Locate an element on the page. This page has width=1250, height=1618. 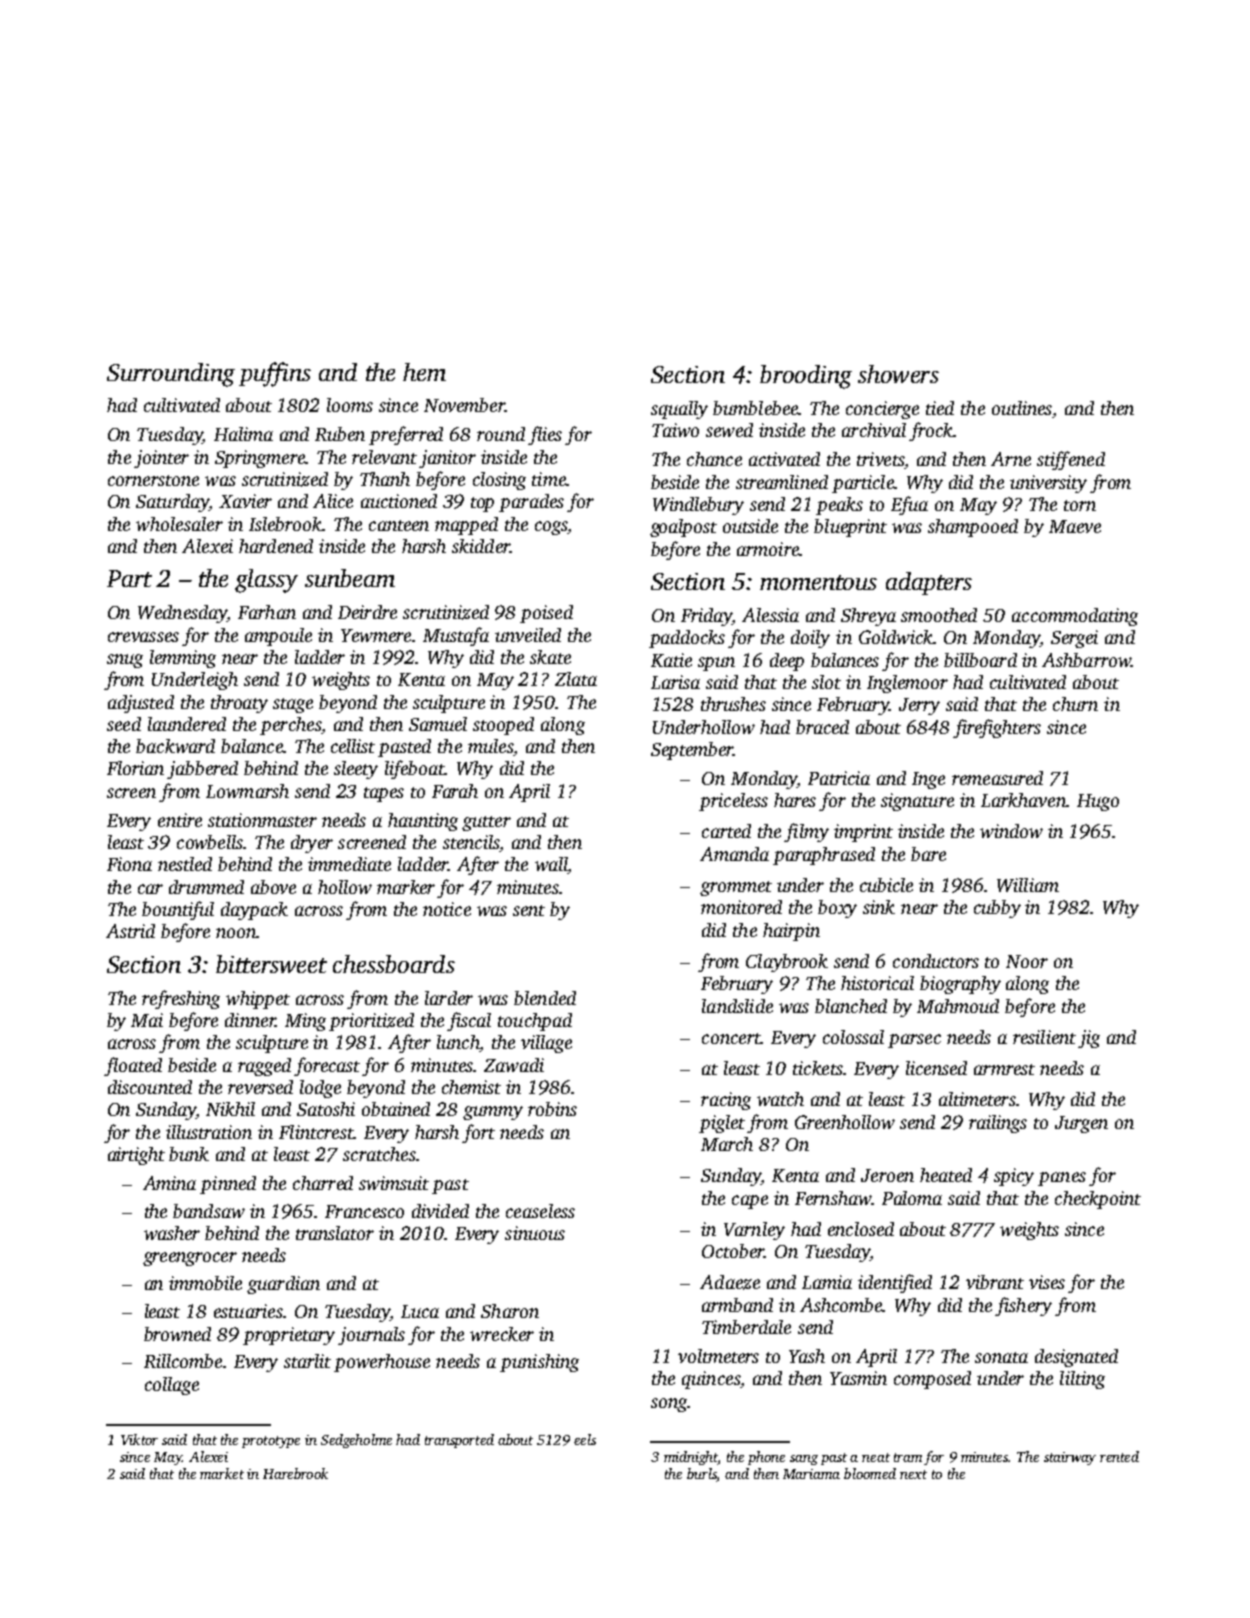
rented is located at coordinates (1119, 1456).
